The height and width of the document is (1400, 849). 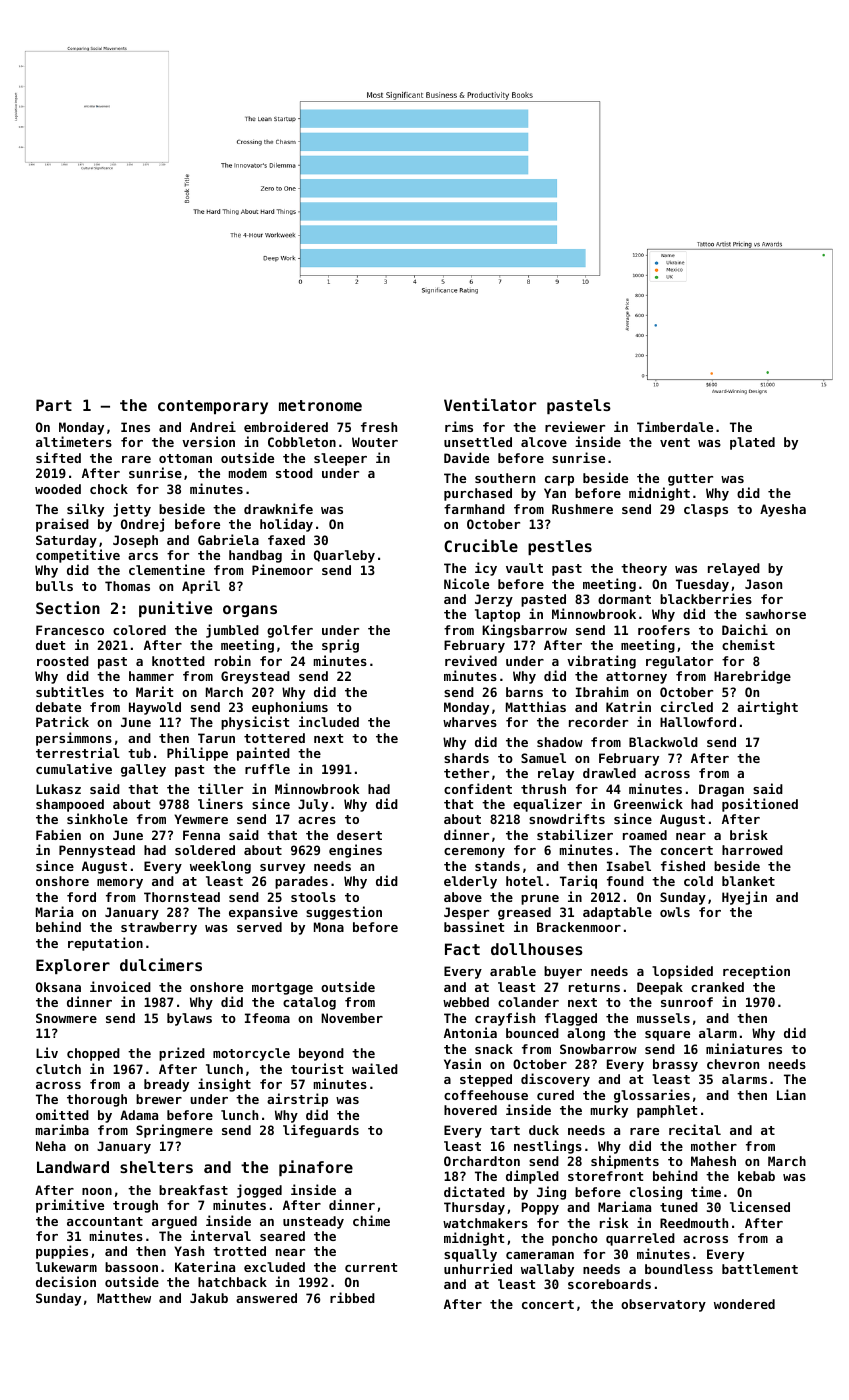 I want to click on Matthew, so click(x=124, y=1298).
